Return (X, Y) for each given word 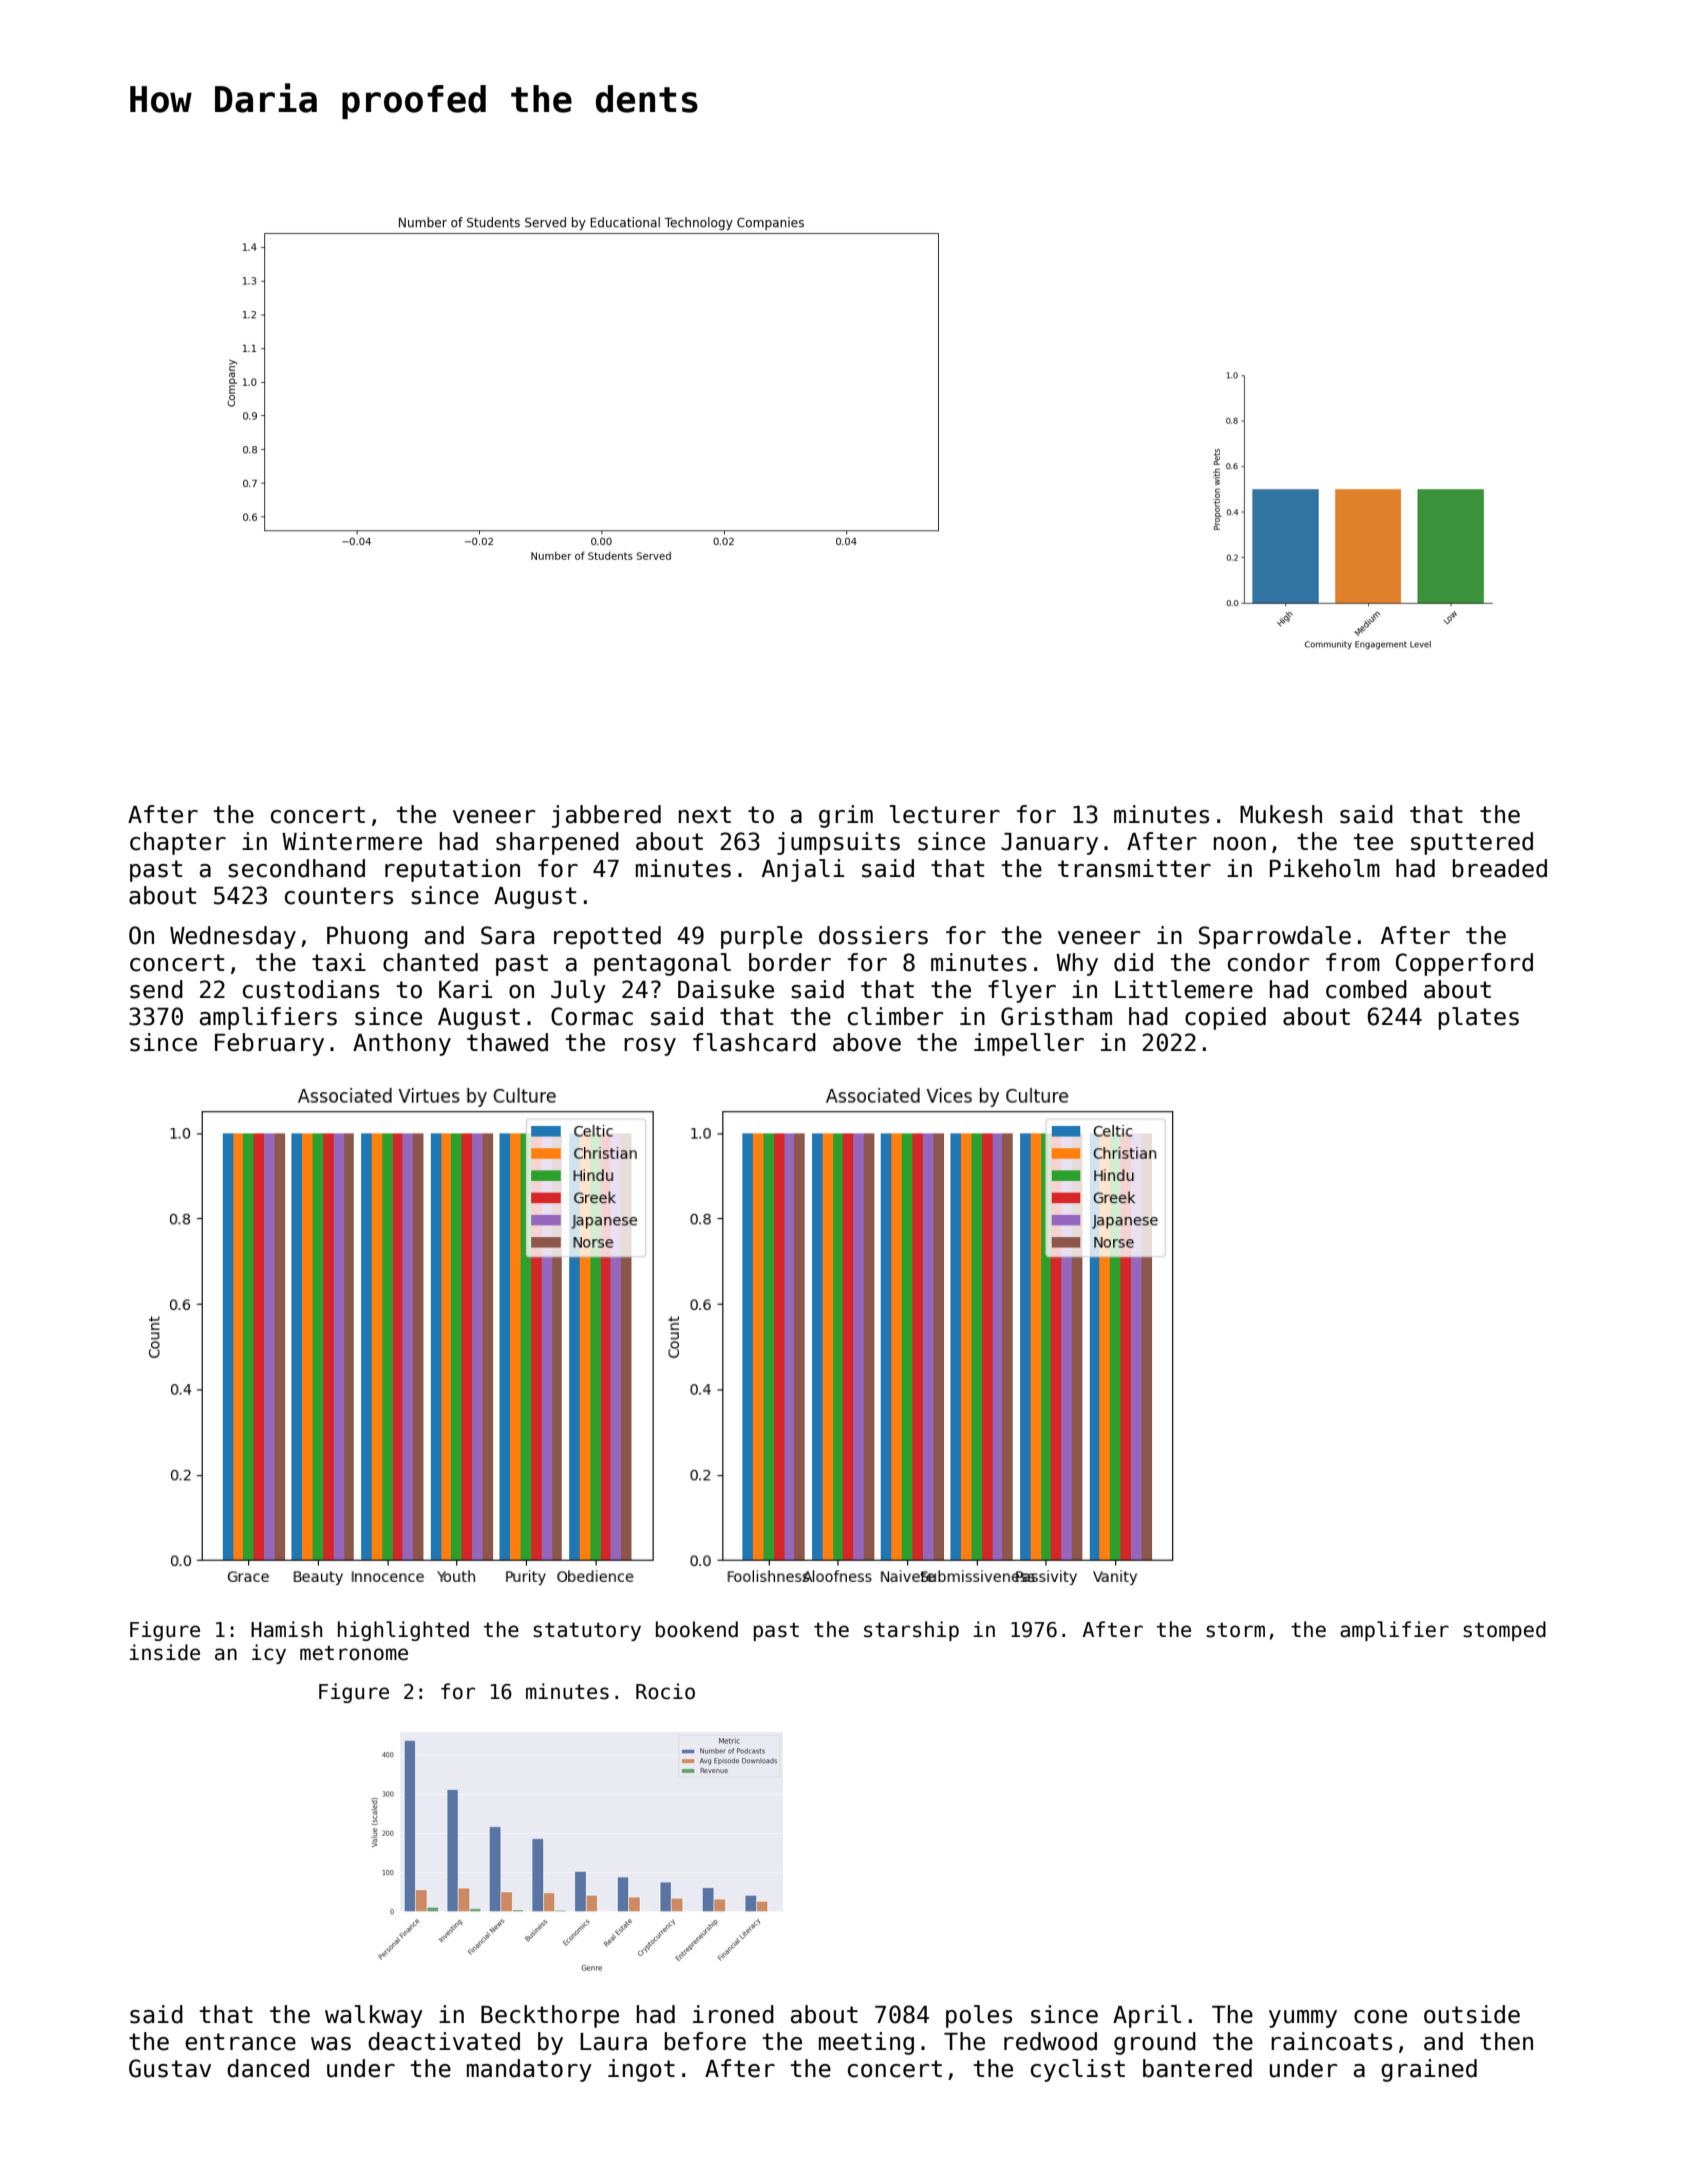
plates (1478, 1018)
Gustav (170, 2068)
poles (979, 2016)
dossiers (873, 935)
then (1506, 2041)
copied (1225, 1018)
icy (269, 1654)
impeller (1029, 1044)
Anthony (402, 1044)
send (156, 989)
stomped (1504, 1631)
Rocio (665, 1691)
